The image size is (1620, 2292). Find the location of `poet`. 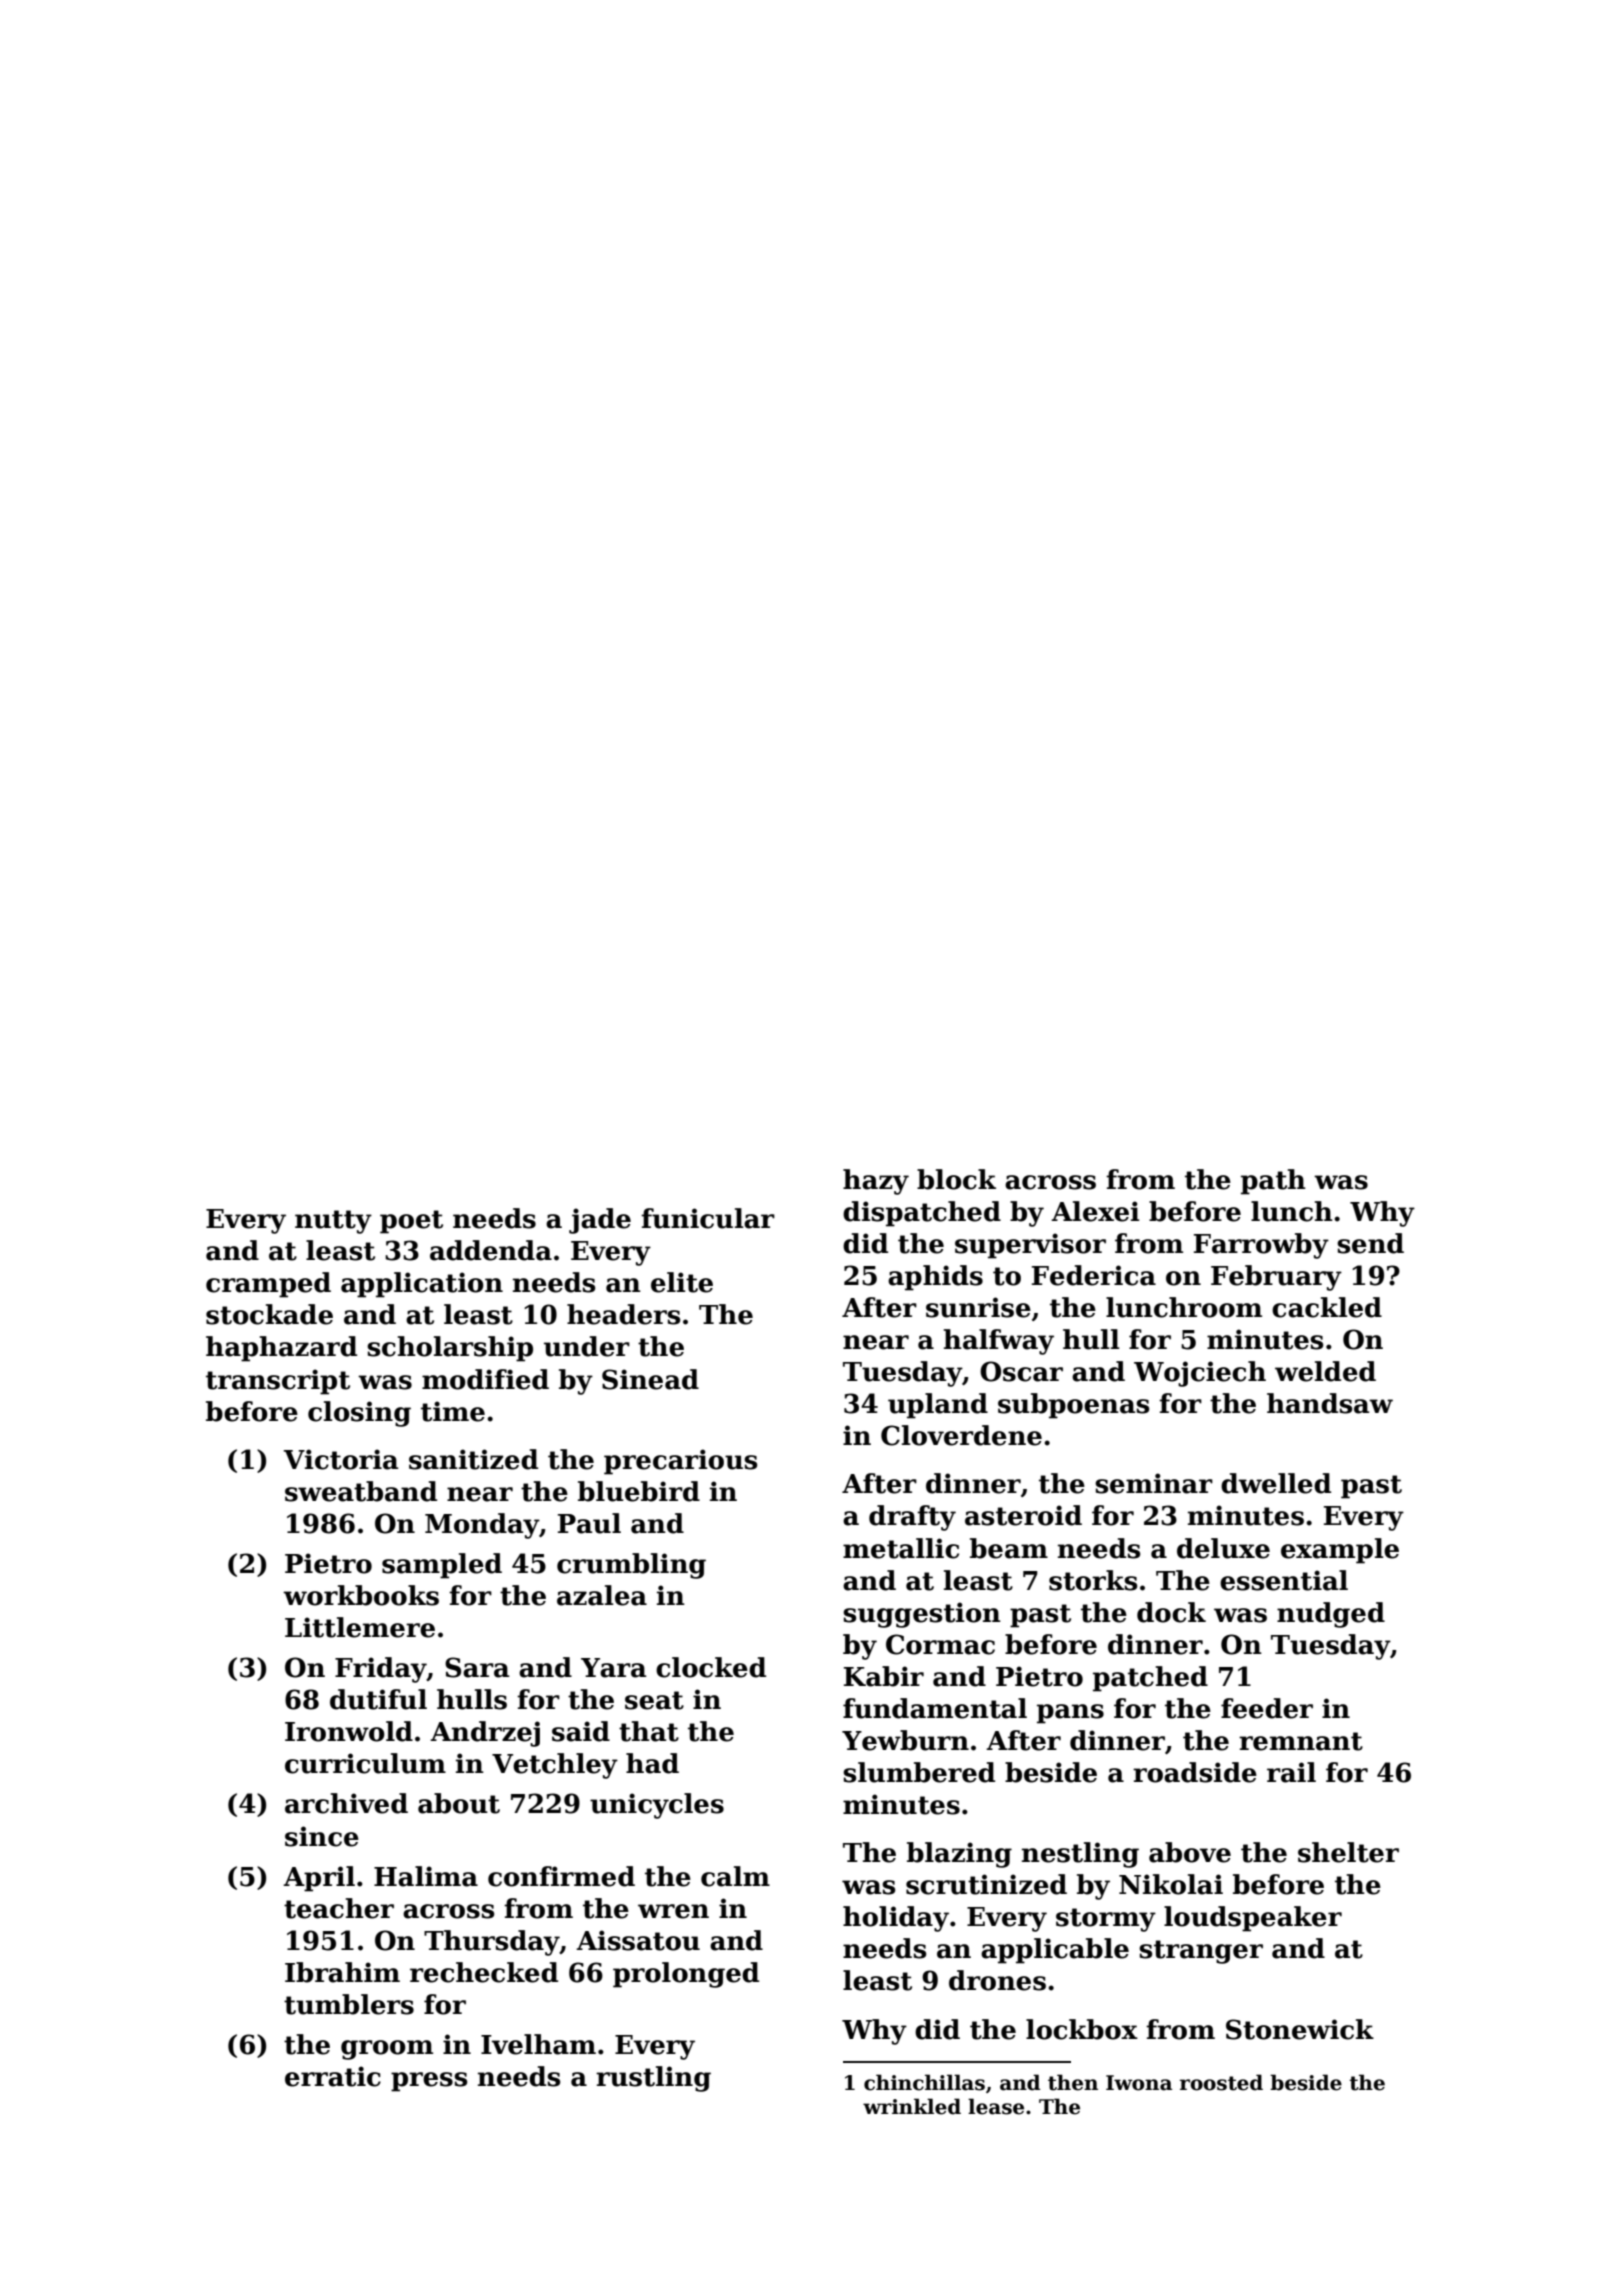

poet is located at coordinates (411, 1222).
